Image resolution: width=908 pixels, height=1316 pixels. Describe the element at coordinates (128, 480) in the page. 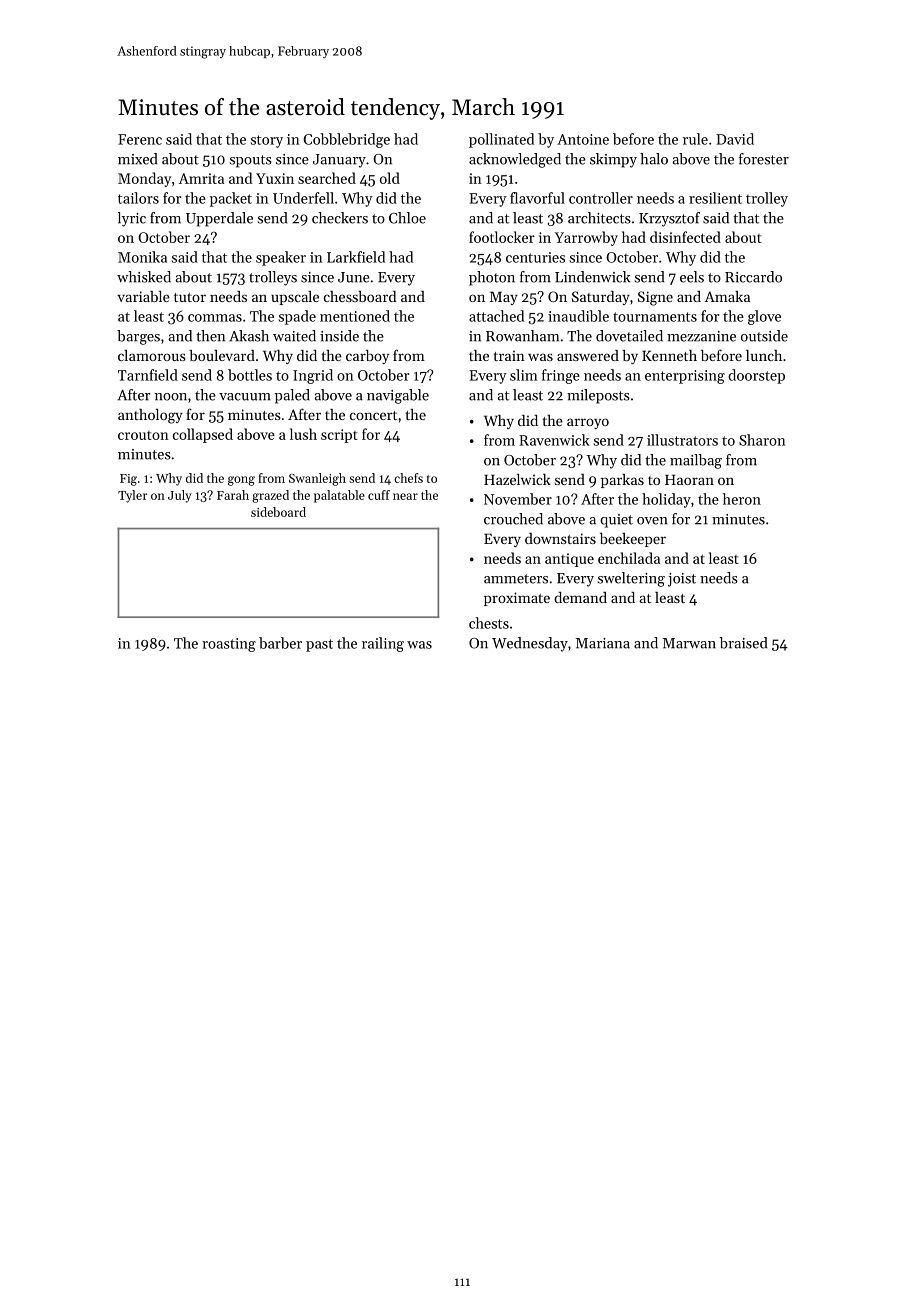

I see `Fig` at that location.
